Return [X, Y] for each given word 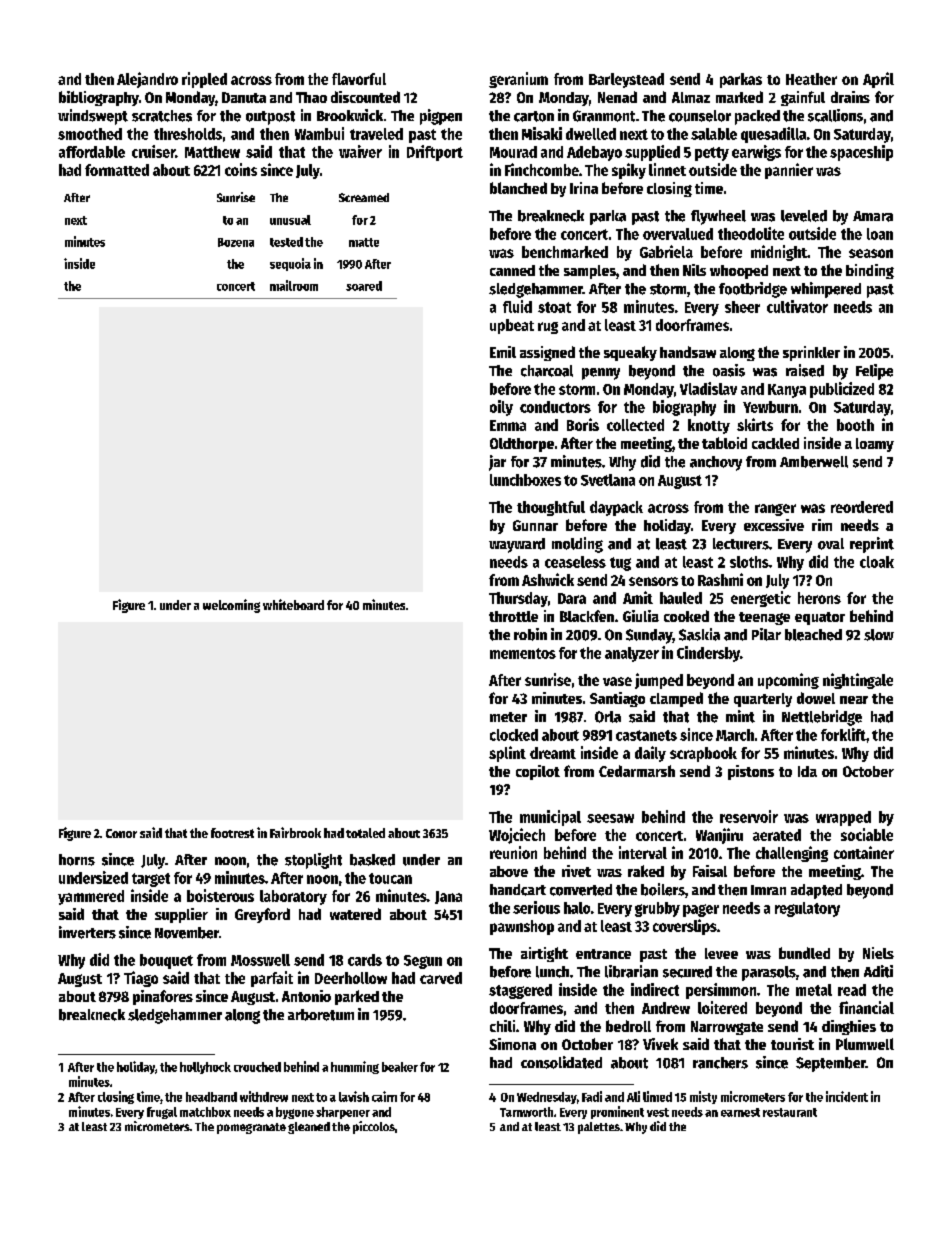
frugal [162, 1113]
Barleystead [626, 80]
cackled [775, 443]
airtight [544, 954]
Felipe [874, 372]
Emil [503, 352]
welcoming [231, 606]
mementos [523, 653]
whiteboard [293, 604]
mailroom [294, 285]
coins [241, 169]
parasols [769, 973]
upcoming [788, 681]
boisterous [220, 895]
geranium [518, 80]
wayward [517, 545]
